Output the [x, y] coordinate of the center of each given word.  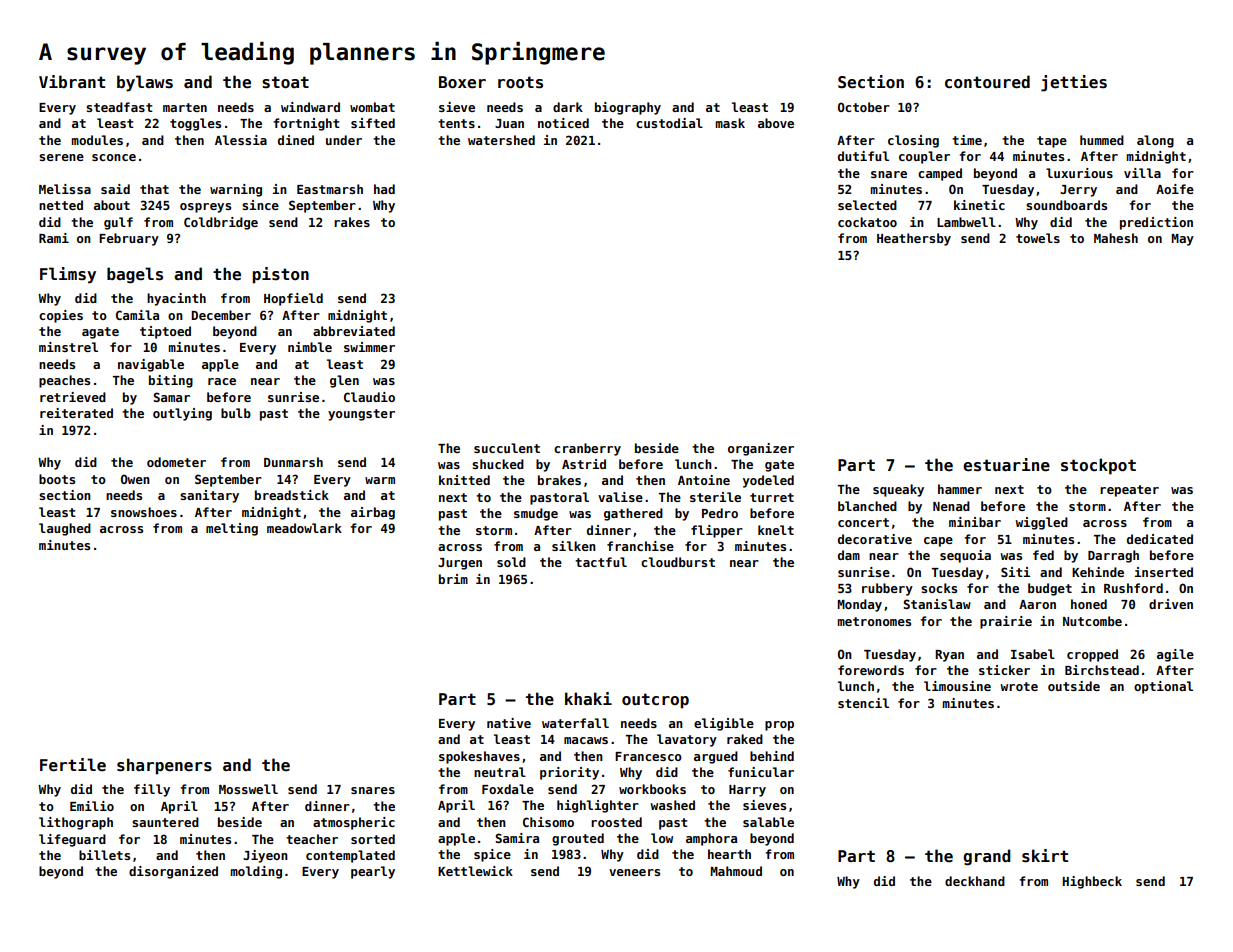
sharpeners [164, 766]
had [384, 189]
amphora [711, 839]
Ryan [949, 656]
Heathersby [914, 239]
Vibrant [72, 81]
